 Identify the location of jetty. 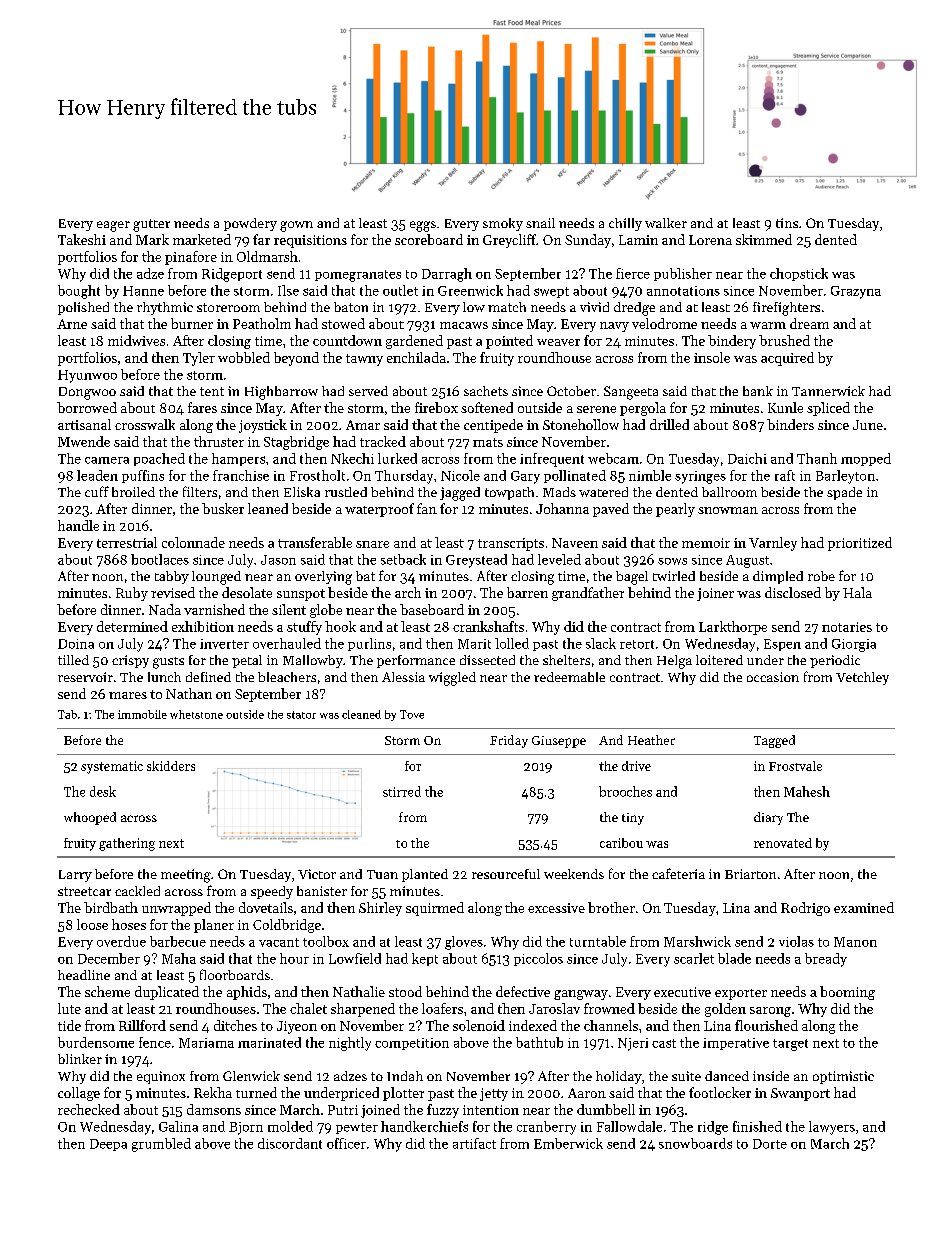
(494, 1094).
